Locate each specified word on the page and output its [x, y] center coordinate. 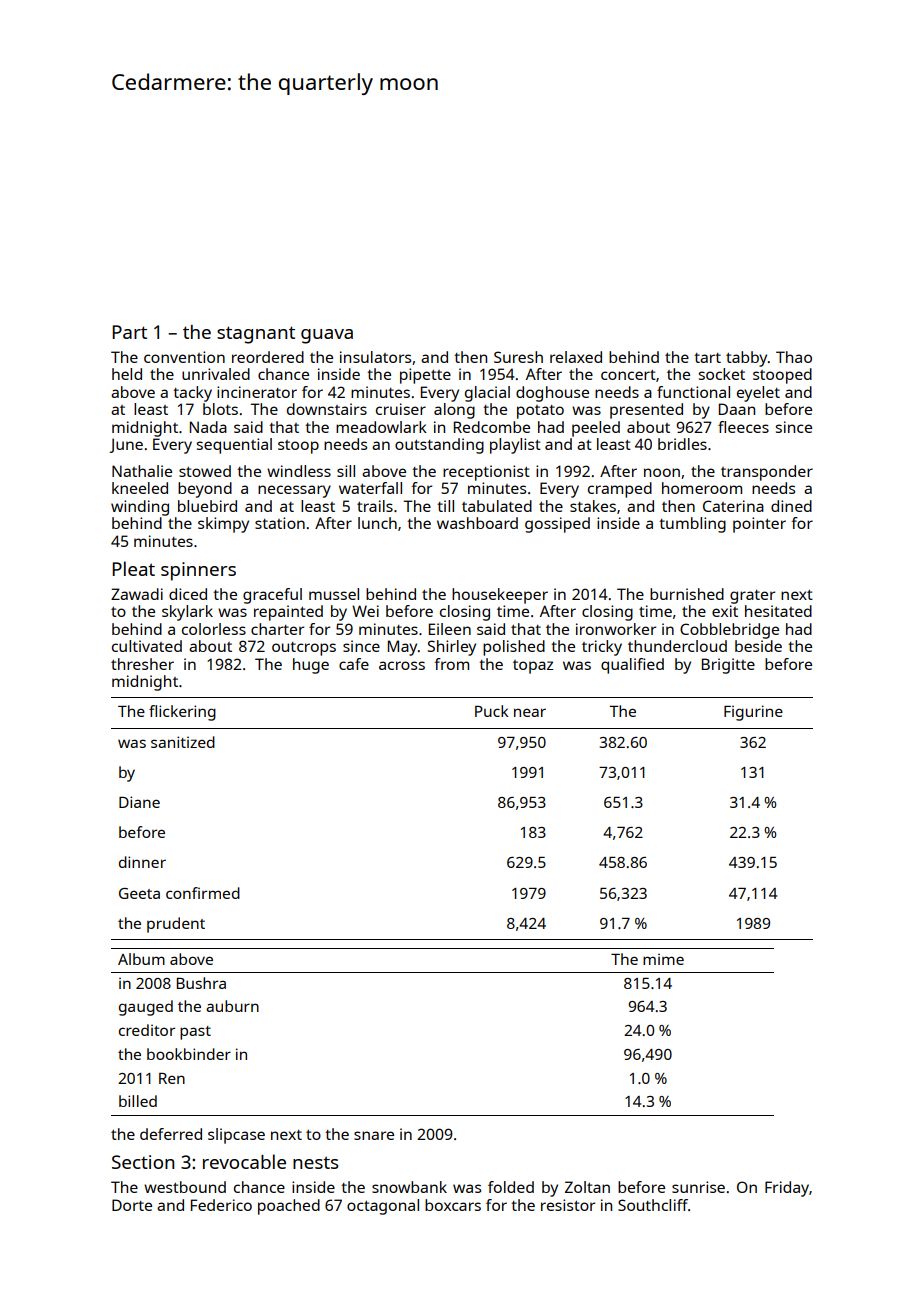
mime [663, 959]
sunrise [698, 1187]
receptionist [486, 473]
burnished [687, 594]
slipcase [236, 1136]
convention [184, 357]
